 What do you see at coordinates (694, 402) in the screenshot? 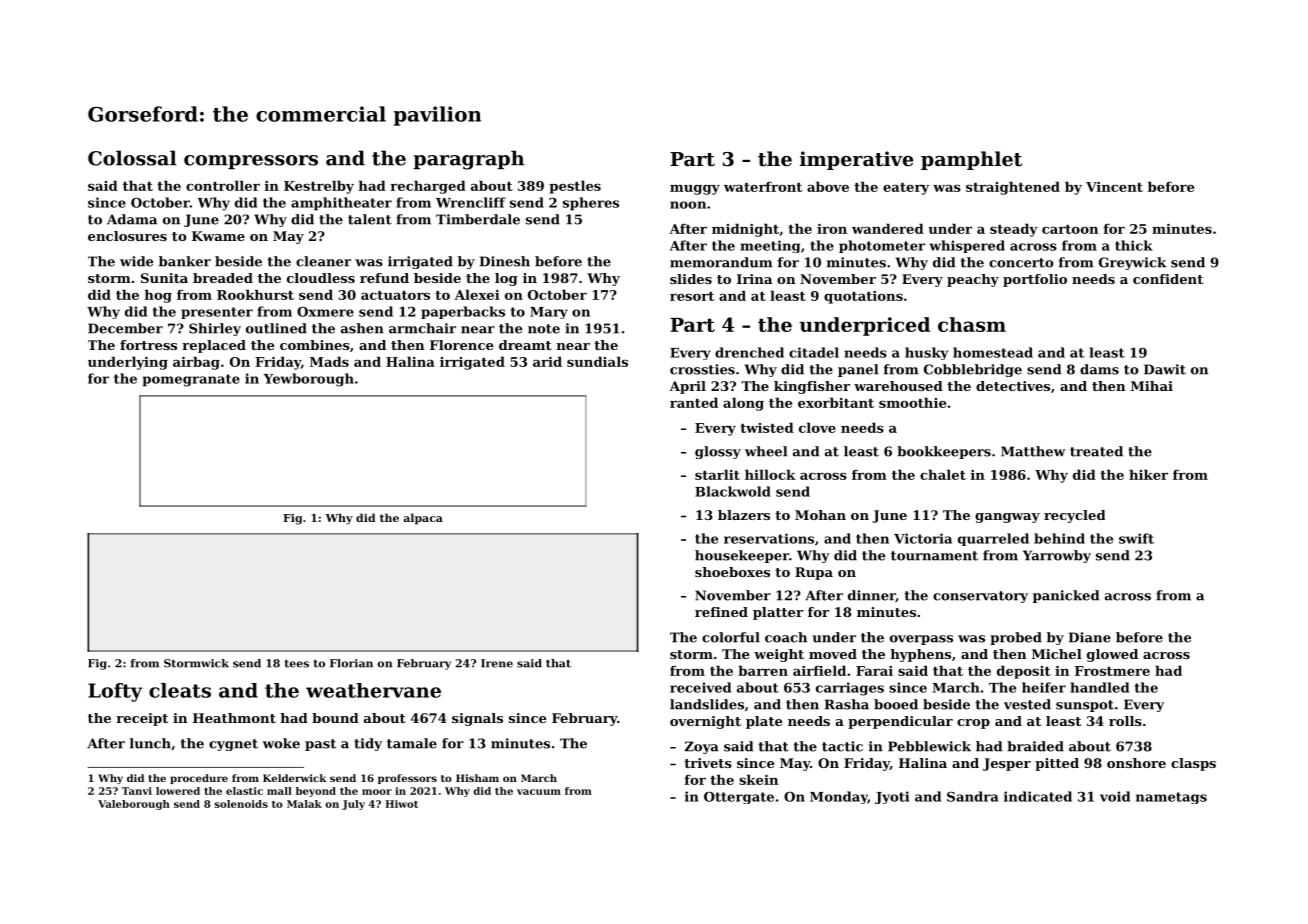
I see `ranted` at bounding box center [694, 402].
